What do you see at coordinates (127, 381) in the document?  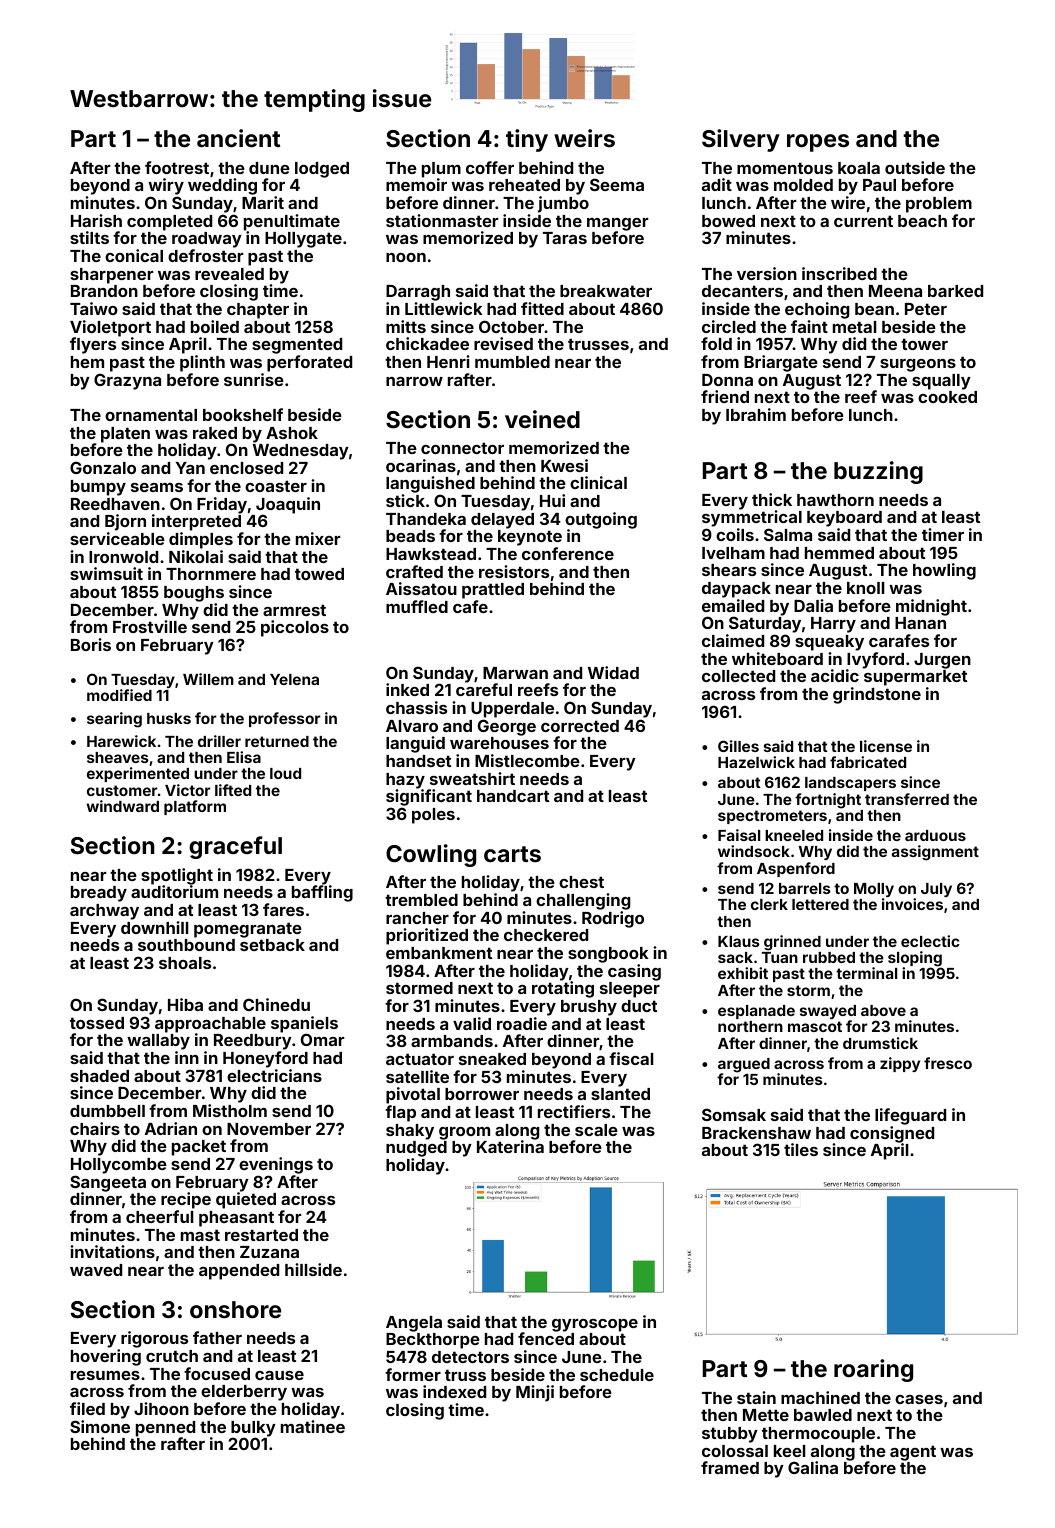 I see `Grazyna` at bounding box center [127, 381].
